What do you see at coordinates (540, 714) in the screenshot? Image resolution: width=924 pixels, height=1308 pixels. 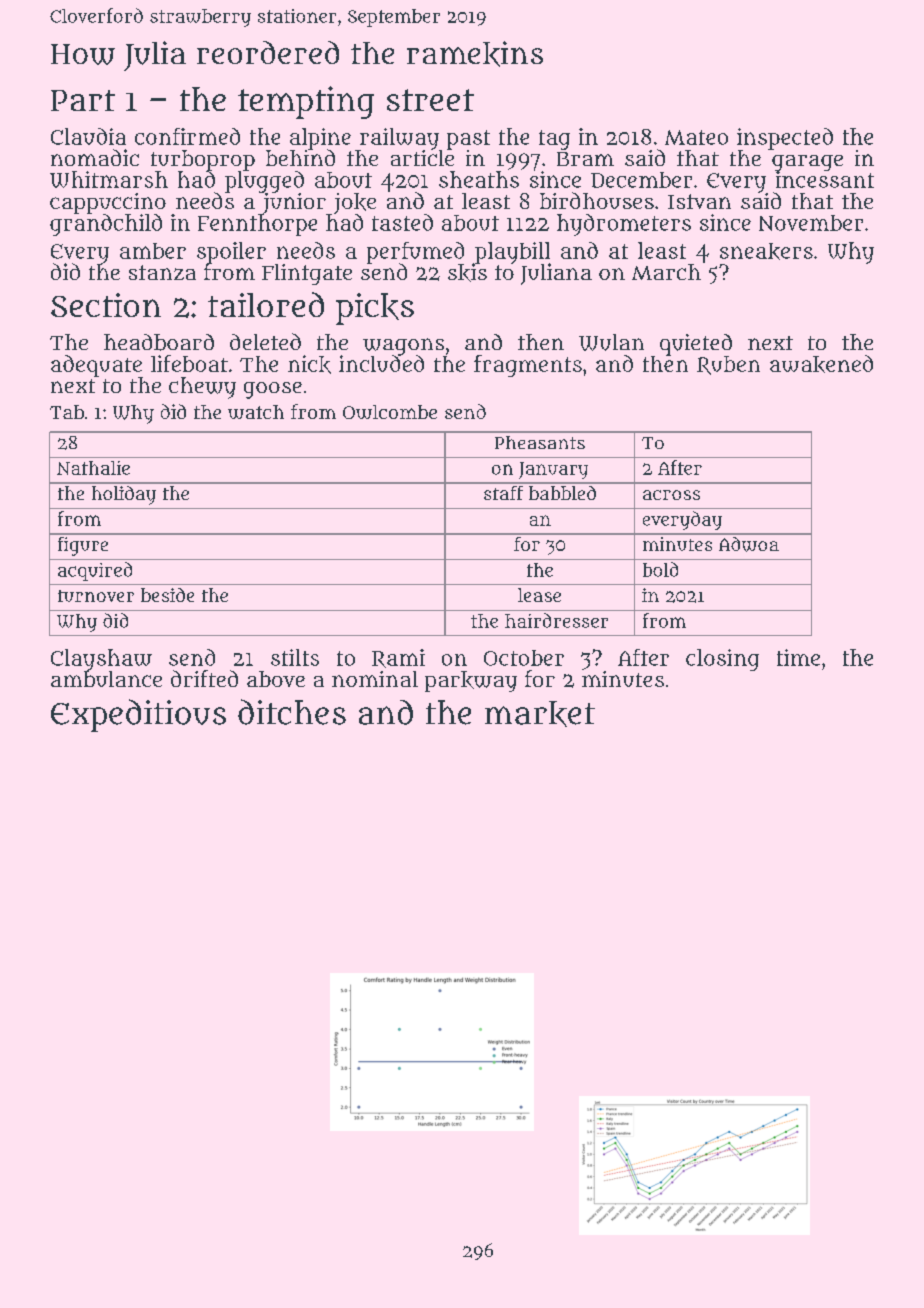 I see `market` at bounding box center [540, 714].
